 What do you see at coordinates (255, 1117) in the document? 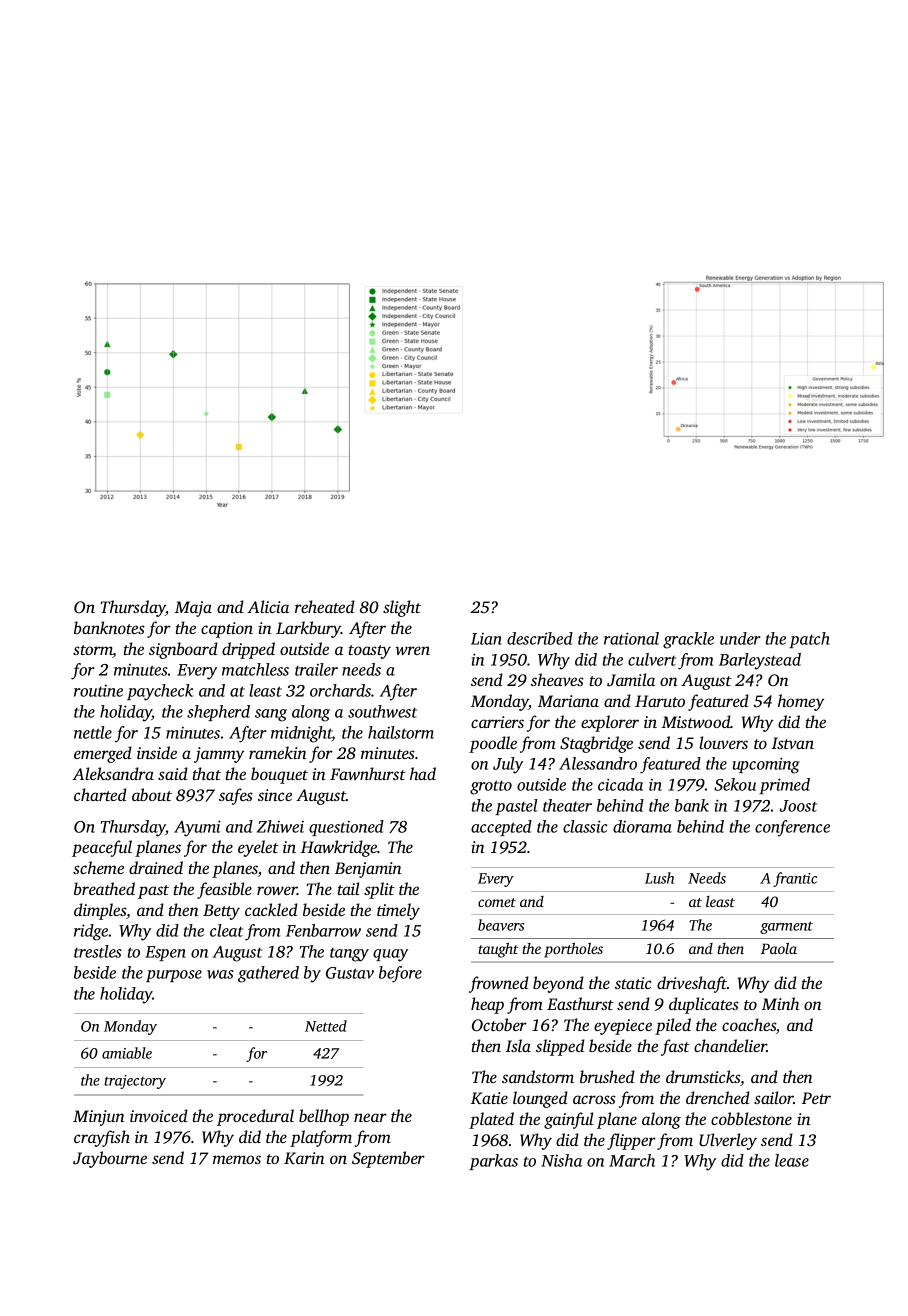
I see `procedural` at bounding box center [255, 1117].
